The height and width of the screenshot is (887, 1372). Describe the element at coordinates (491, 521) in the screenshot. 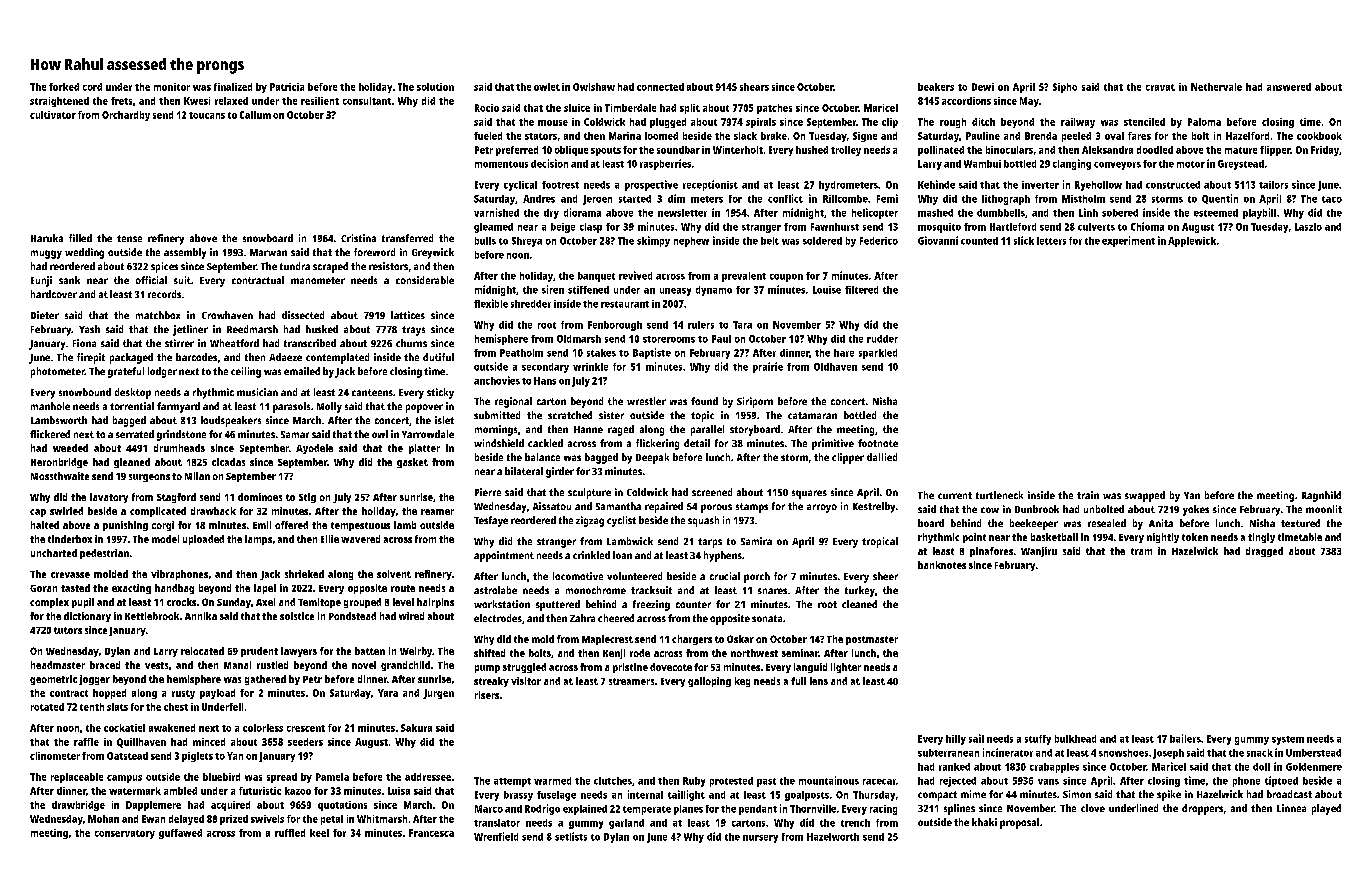

I see `Tesfaye` at that location.
